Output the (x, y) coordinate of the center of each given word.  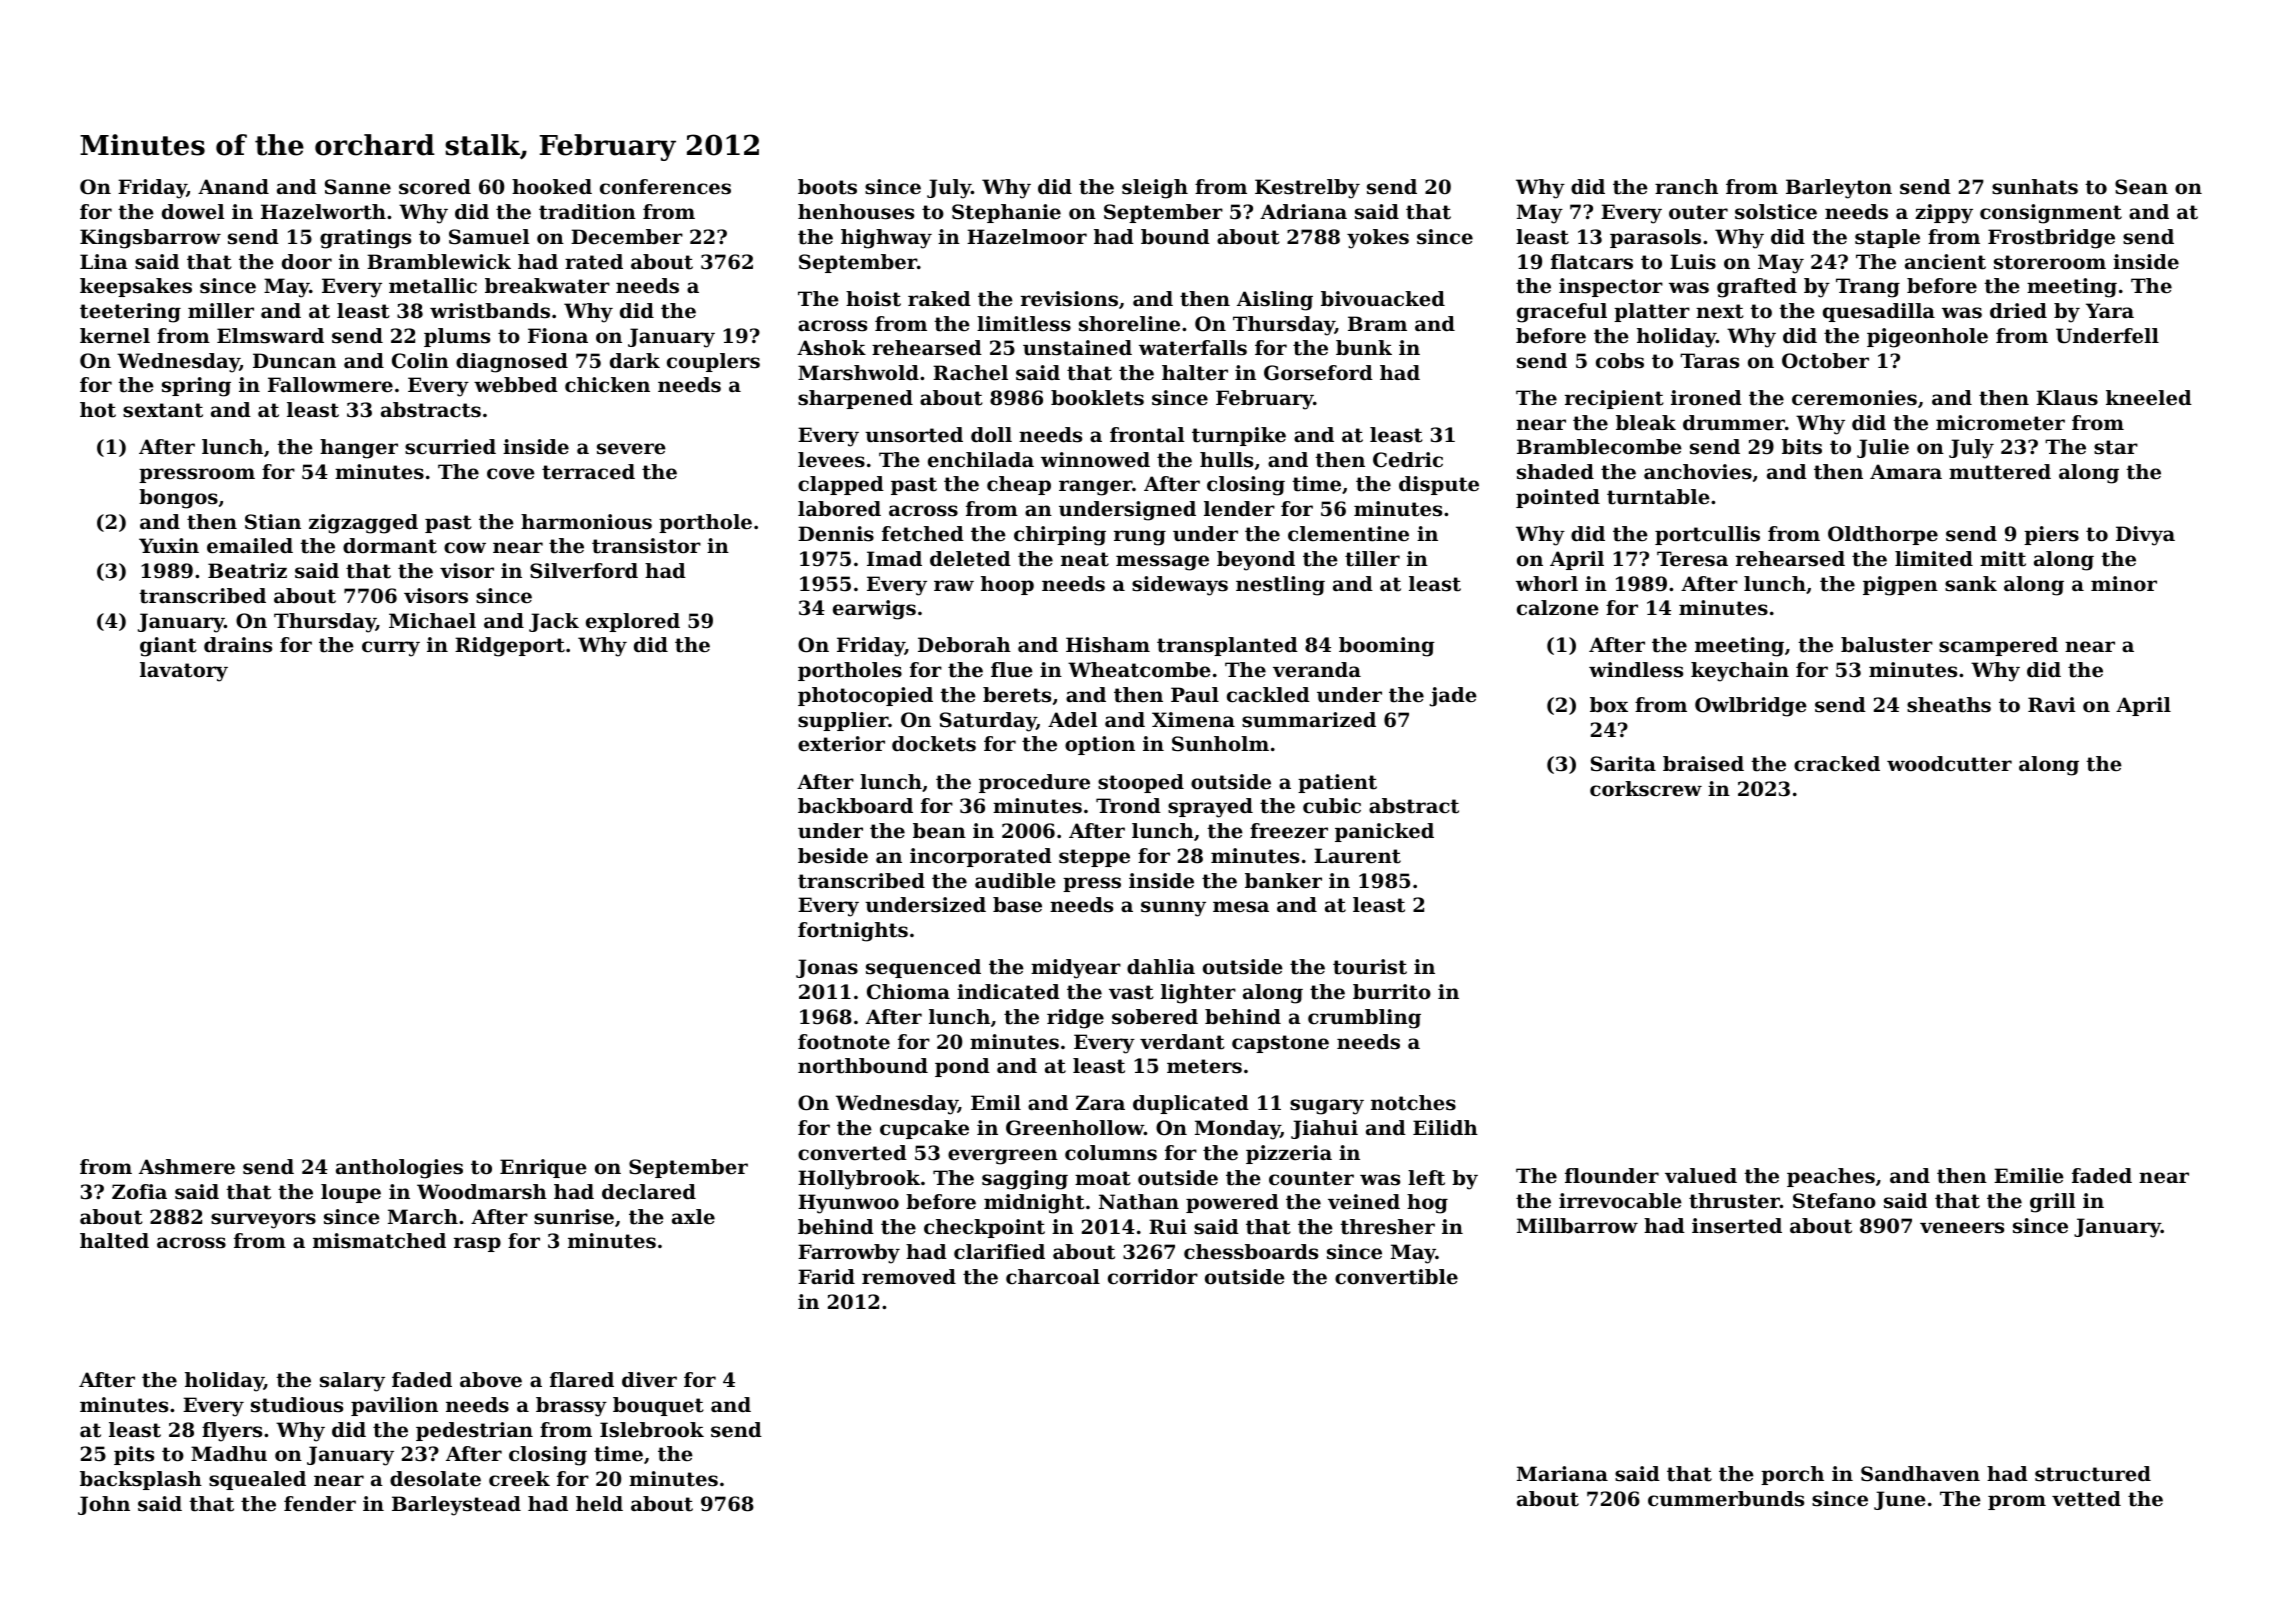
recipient (1614, 399)
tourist (1370, 967)
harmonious (586, 522)
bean (939, 831)
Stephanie (1006, 213)
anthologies (399, 1169)
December (627, 237)
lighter (1198, 994)
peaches (1831, 1177)
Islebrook (652, 1430)
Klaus (2067, 398)
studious (297, 1405)
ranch (1686, 187)
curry (391, 649)
